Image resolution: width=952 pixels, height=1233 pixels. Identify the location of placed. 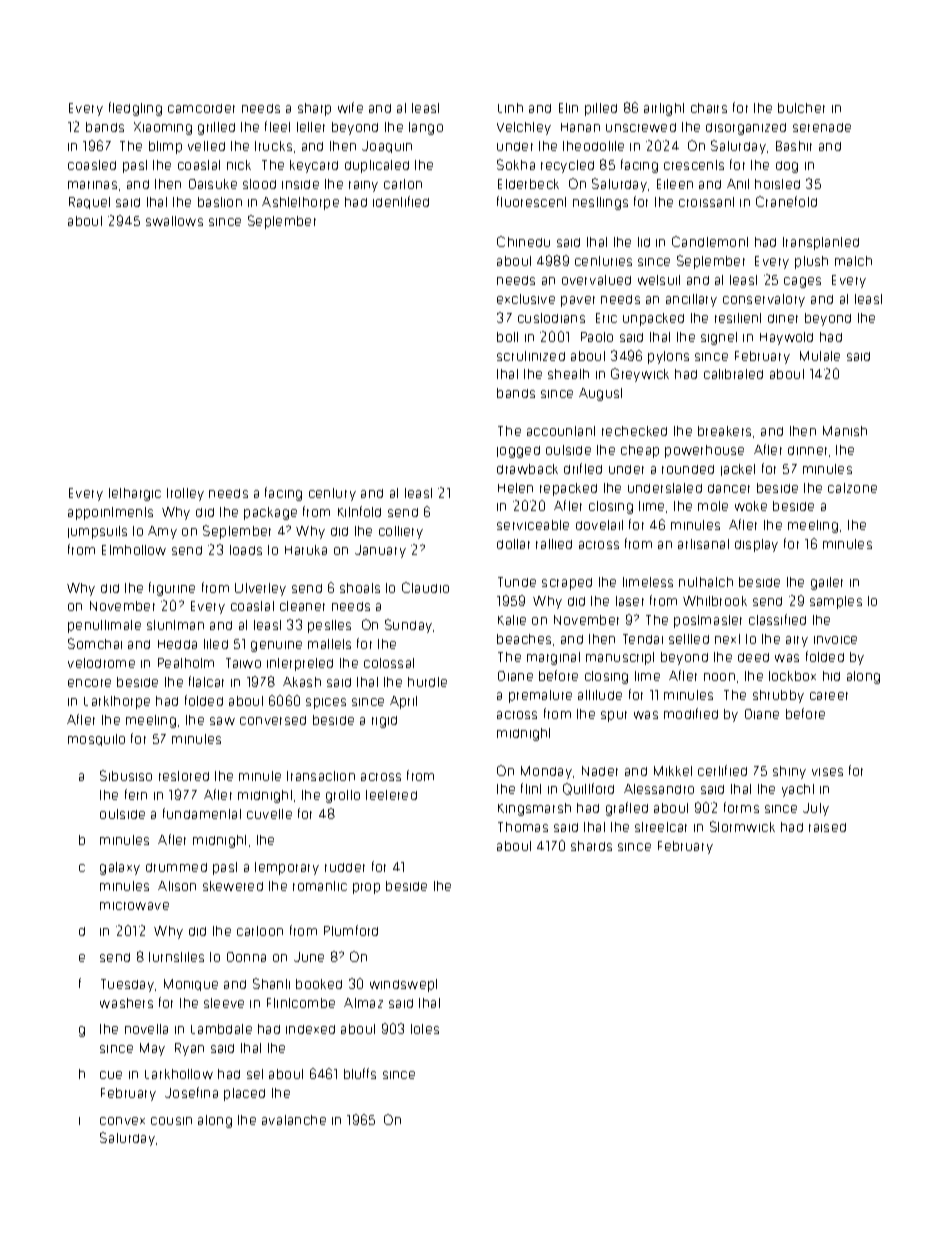
(244, 1094).
